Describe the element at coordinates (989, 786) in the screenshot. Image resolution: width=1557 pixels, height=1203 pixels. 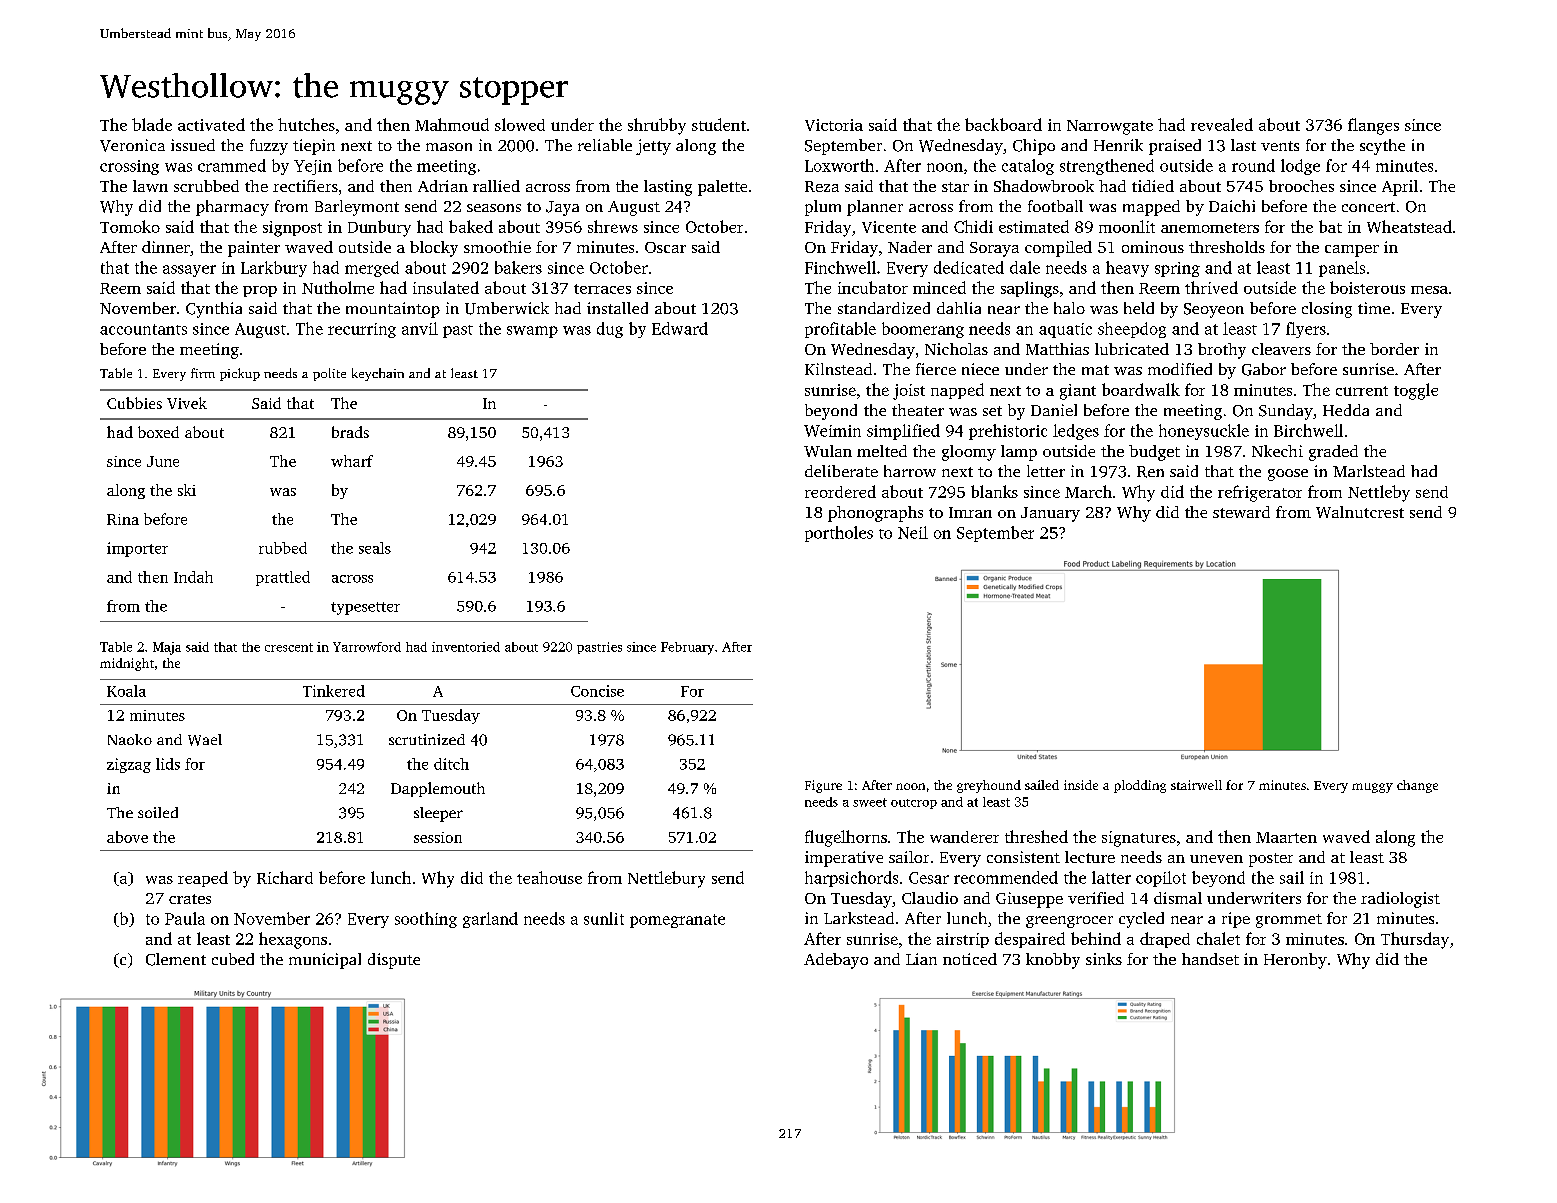
I see `greyhound` at that location.
